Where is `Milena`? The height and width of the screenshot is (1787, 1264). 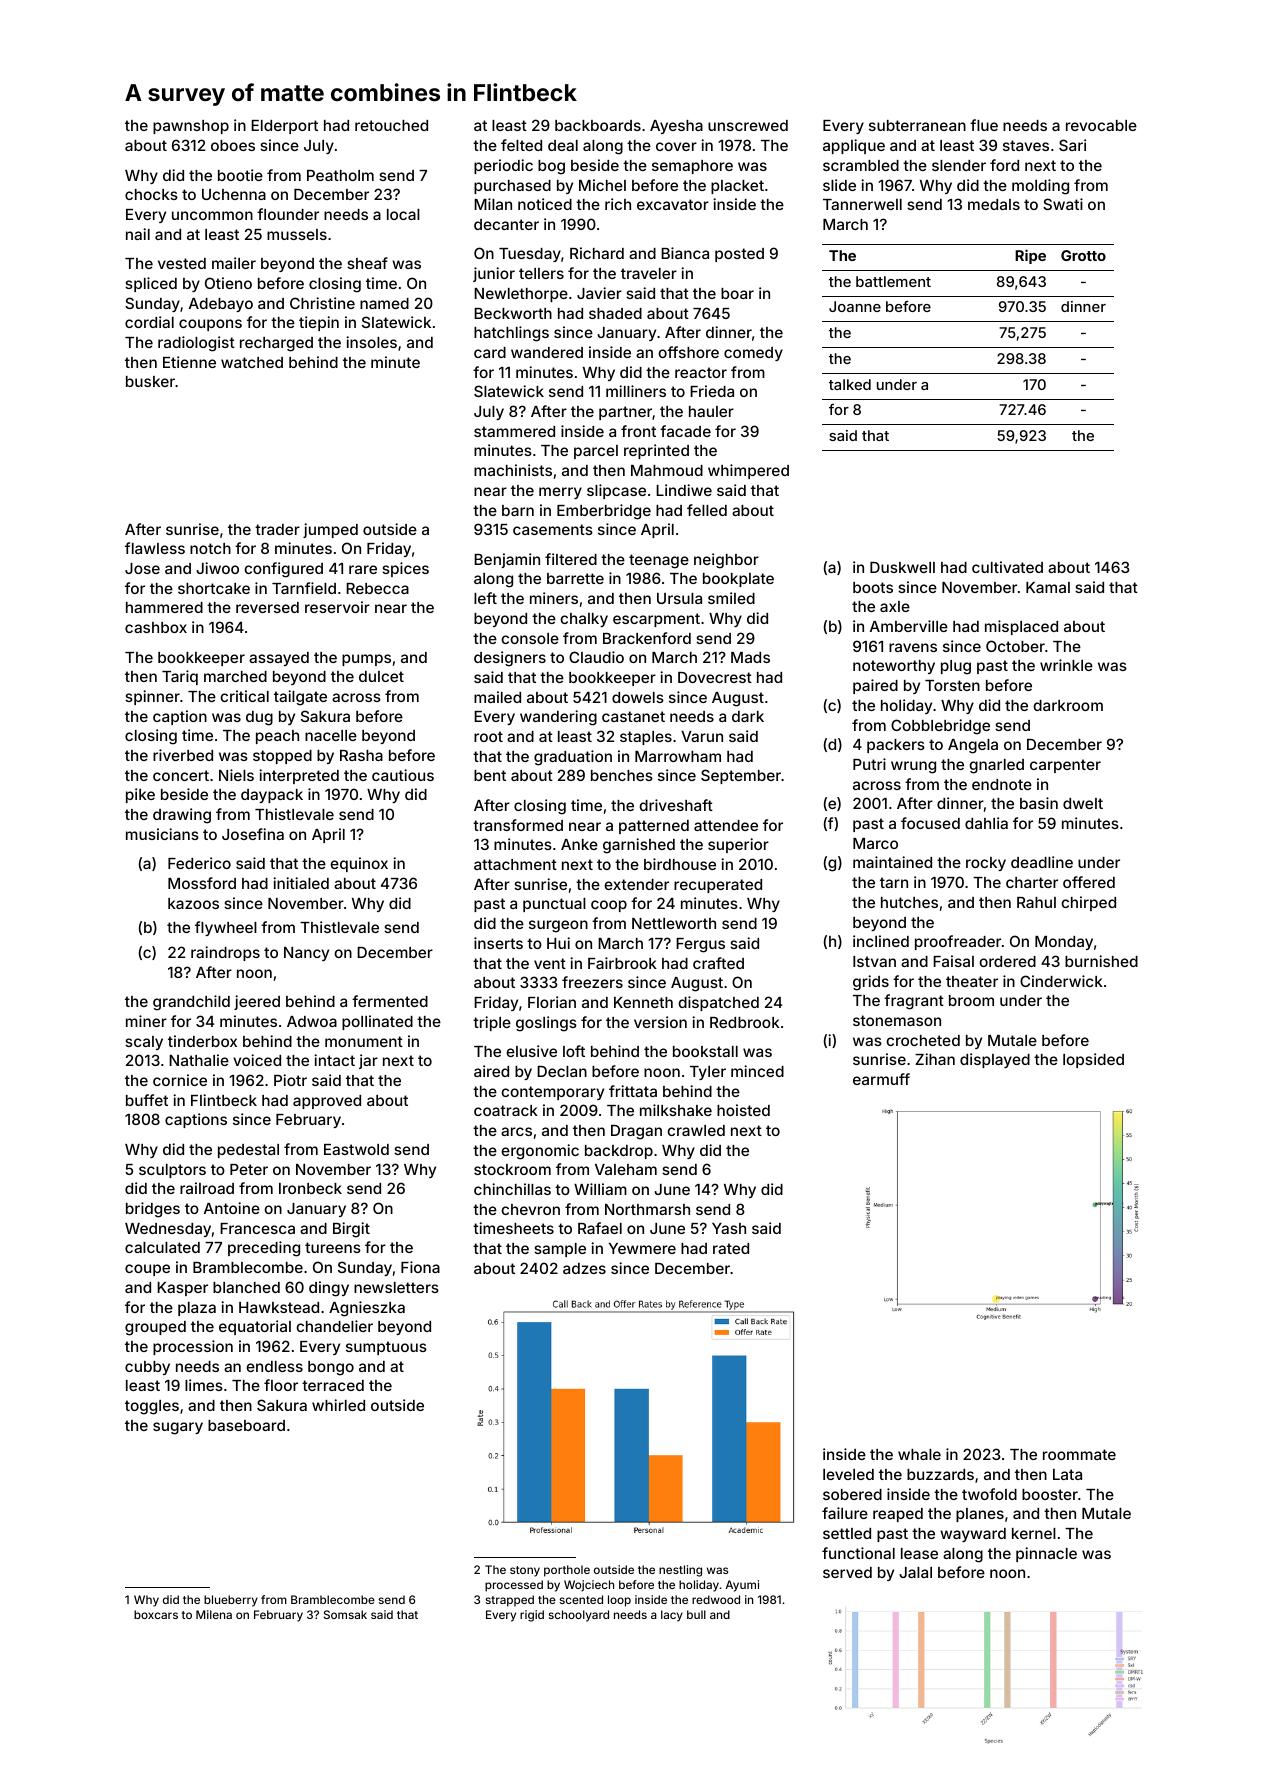 Milena is located at coordinates (214, 1614).
